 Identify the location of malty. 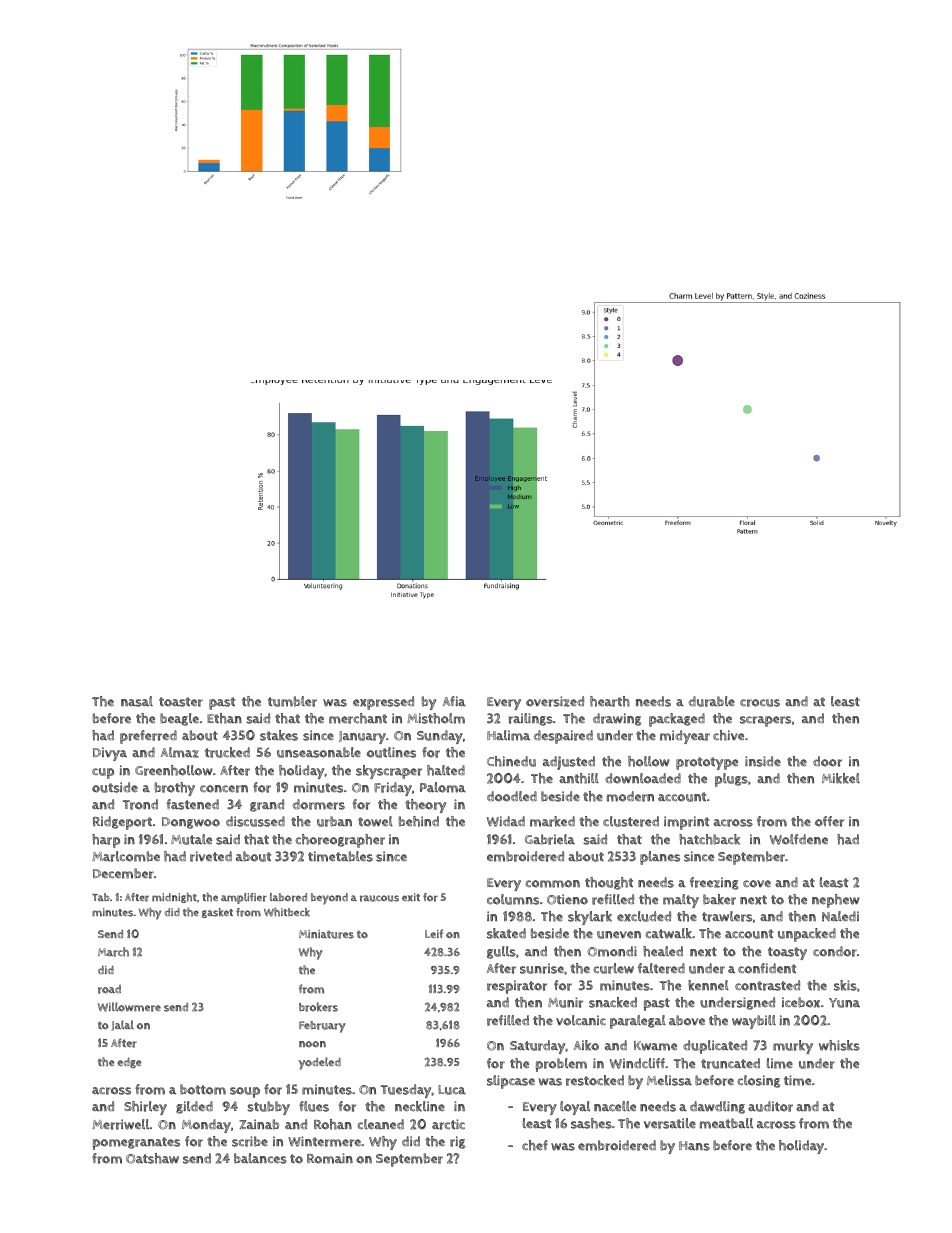
(681, 901).
